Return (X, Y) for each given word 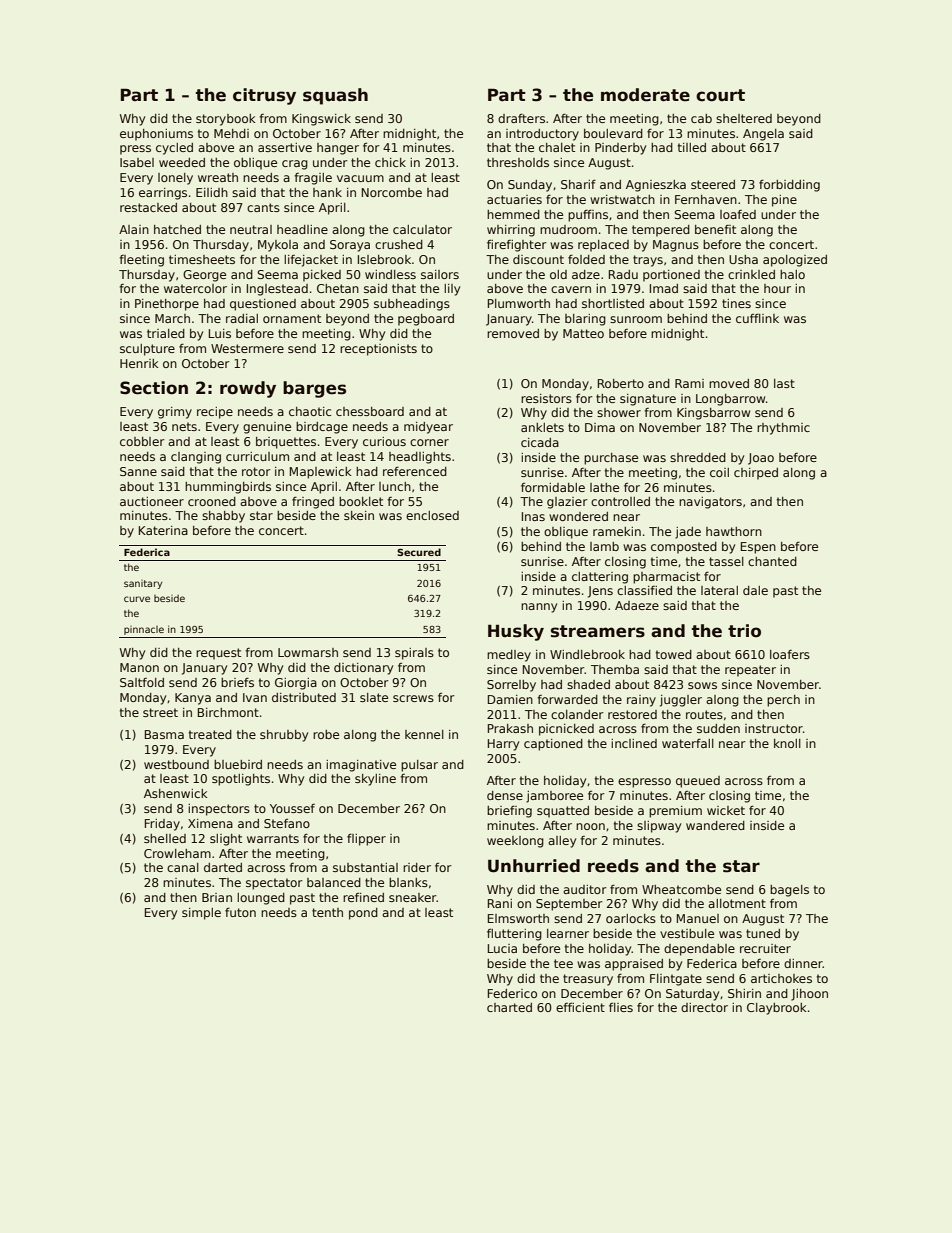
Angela (763, 135)
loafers (790, 654)
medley (509, 656)
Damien (510, 699)
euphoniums (156, 135)
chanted (772, 561)
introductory (542, 135)
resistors (546, 398)
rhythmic (783, 429)
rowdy (248, 389)
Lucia (502, 948)
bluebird (238, 764)
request (218, 654)
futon (240, 912)
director (704, 1007)
